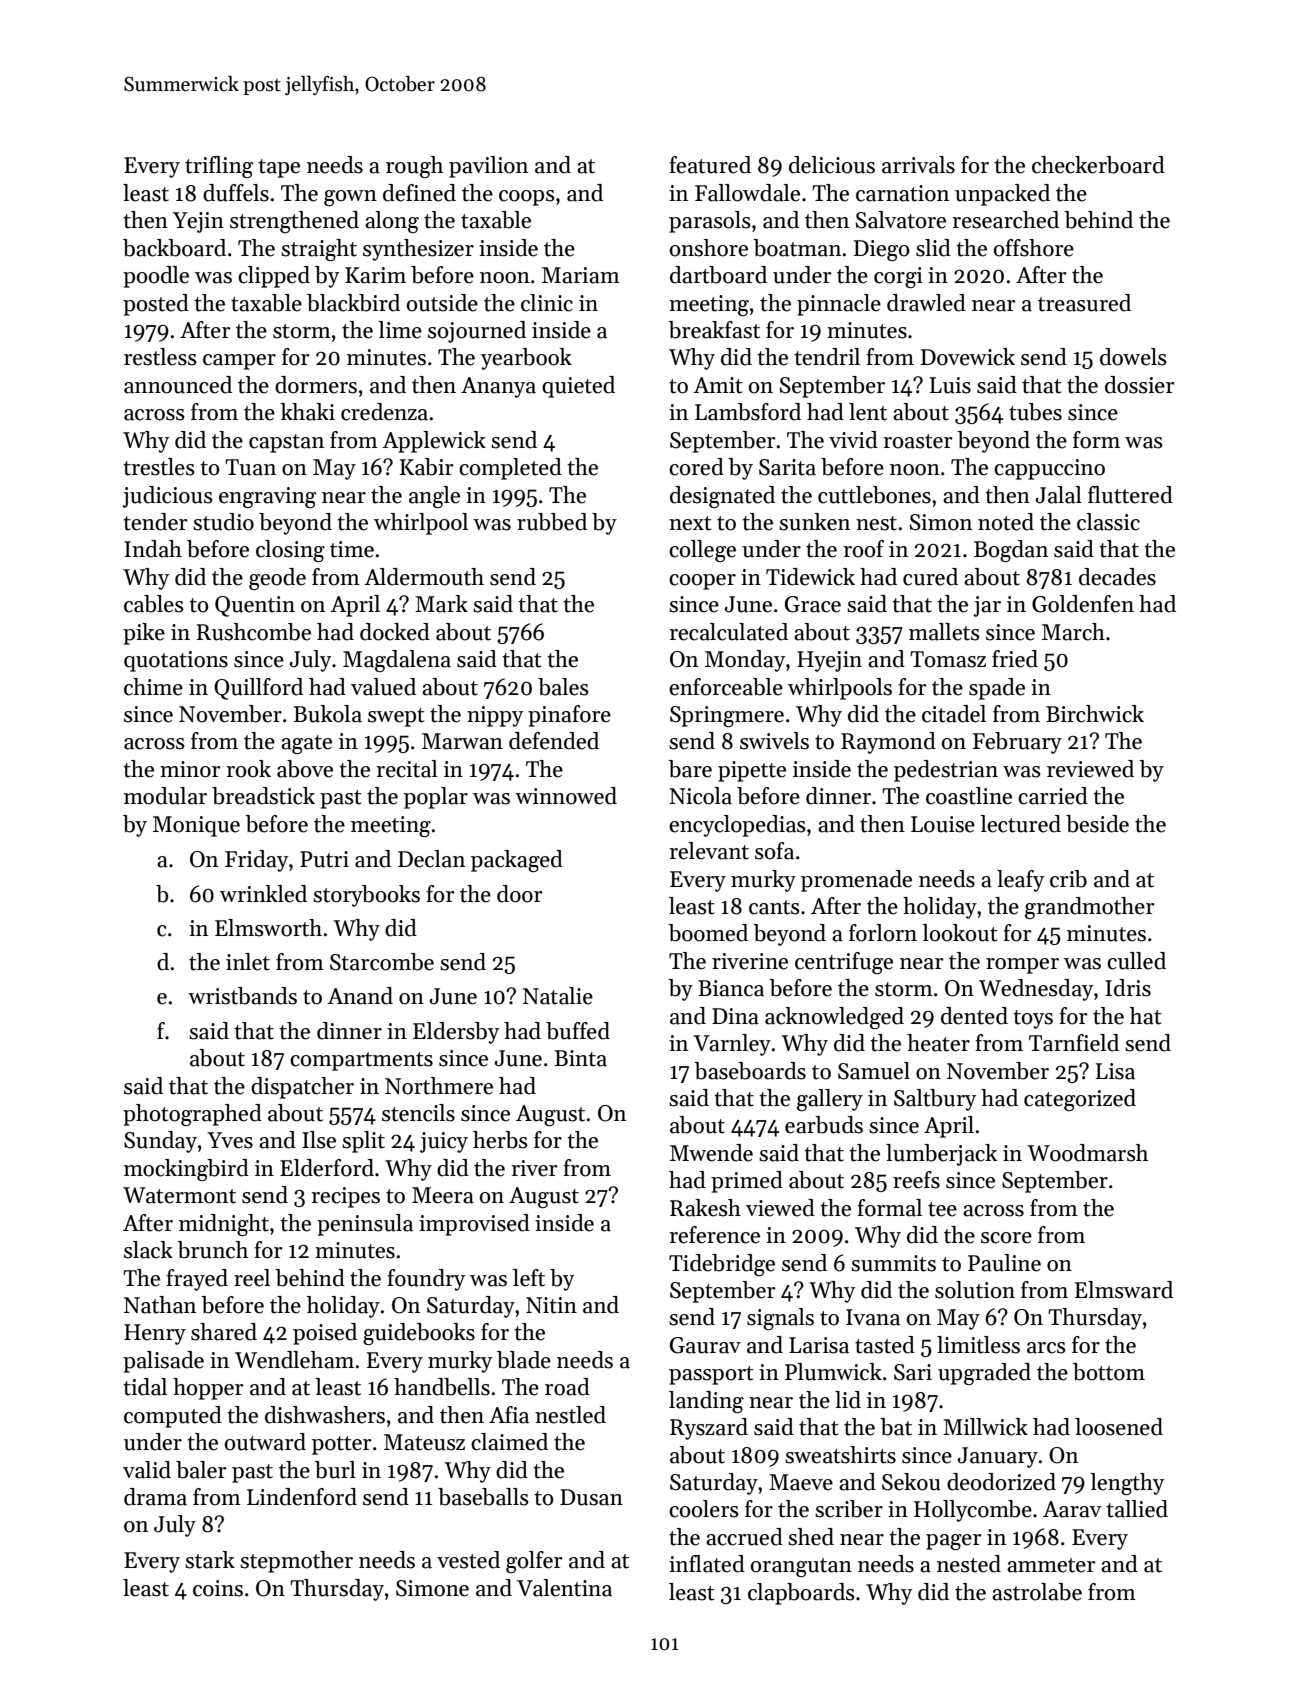 The width and height of the image is (1300, 1682). I want to click on Monday, so click(745, 661).
